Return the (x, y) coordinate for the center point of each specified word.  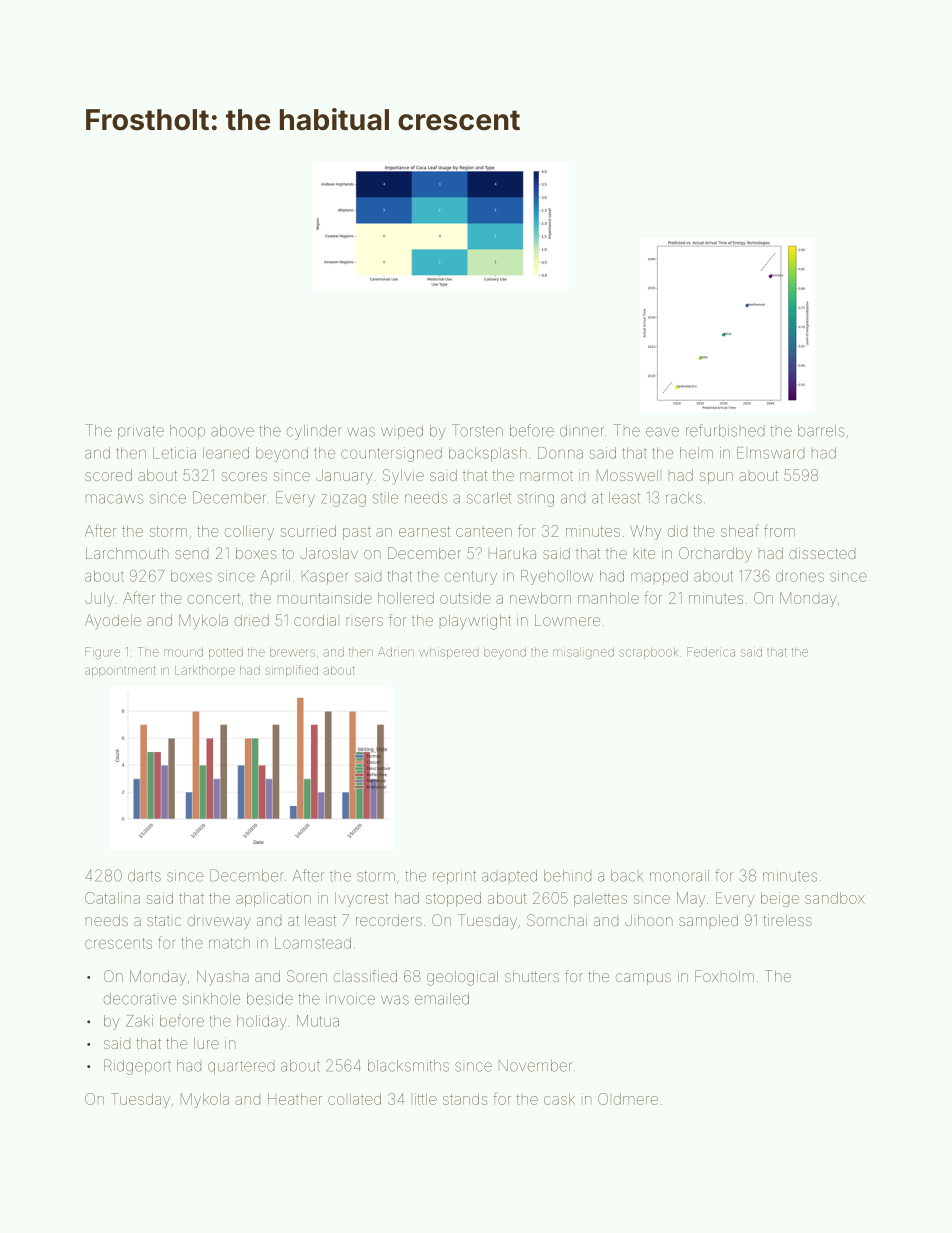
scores (244, 476)
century (471, 578)
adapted (509, 876)
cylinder (314, 432)
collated (354, 1099)
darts (144, 876)
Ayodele (113, 622)
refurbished (725, 430)
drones (800, 576)
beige (780, 899)
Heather (295, 1099)
